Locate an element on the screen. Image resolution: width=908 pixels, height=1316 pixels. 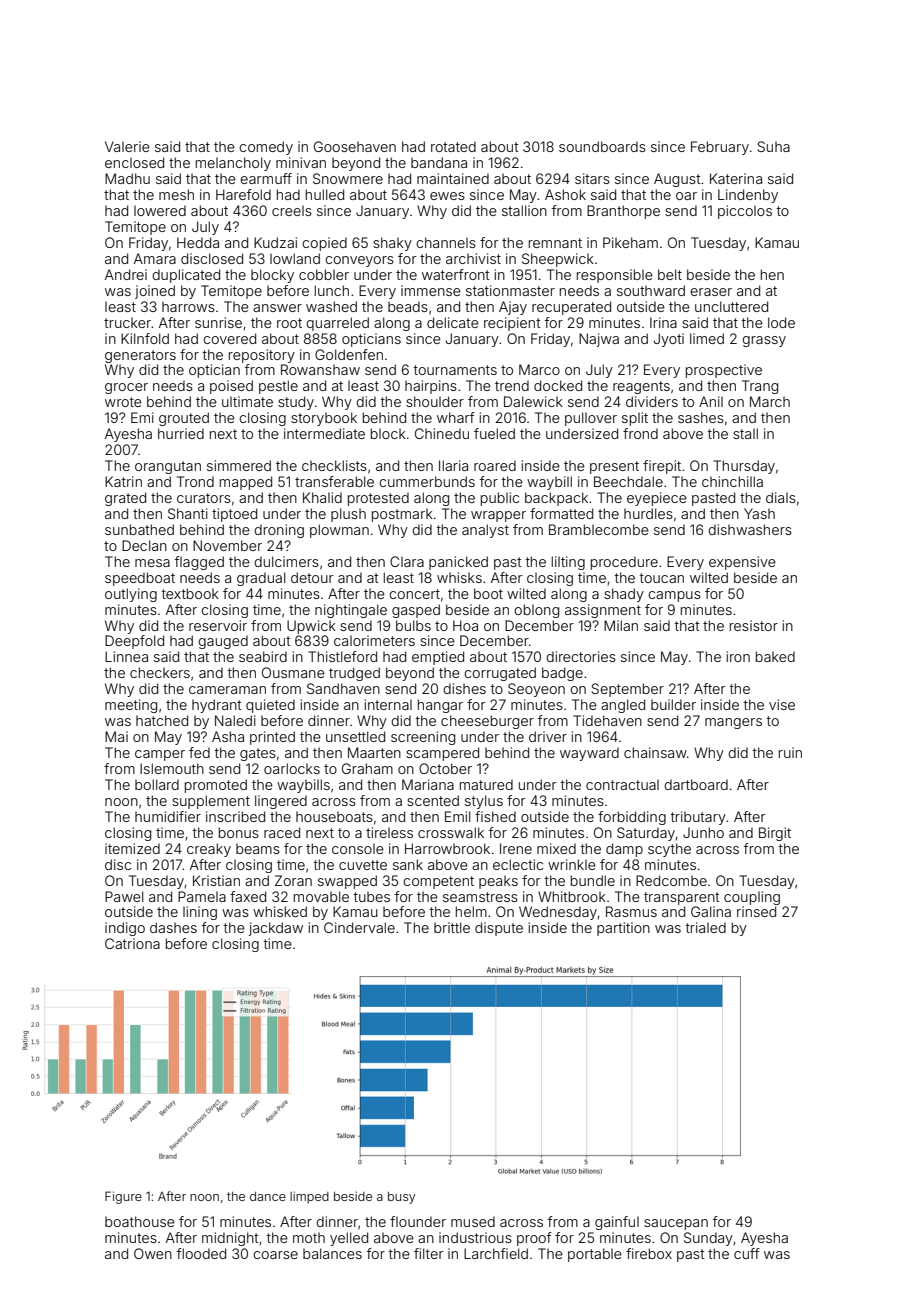
grated is located at coordinates (125, 499).
